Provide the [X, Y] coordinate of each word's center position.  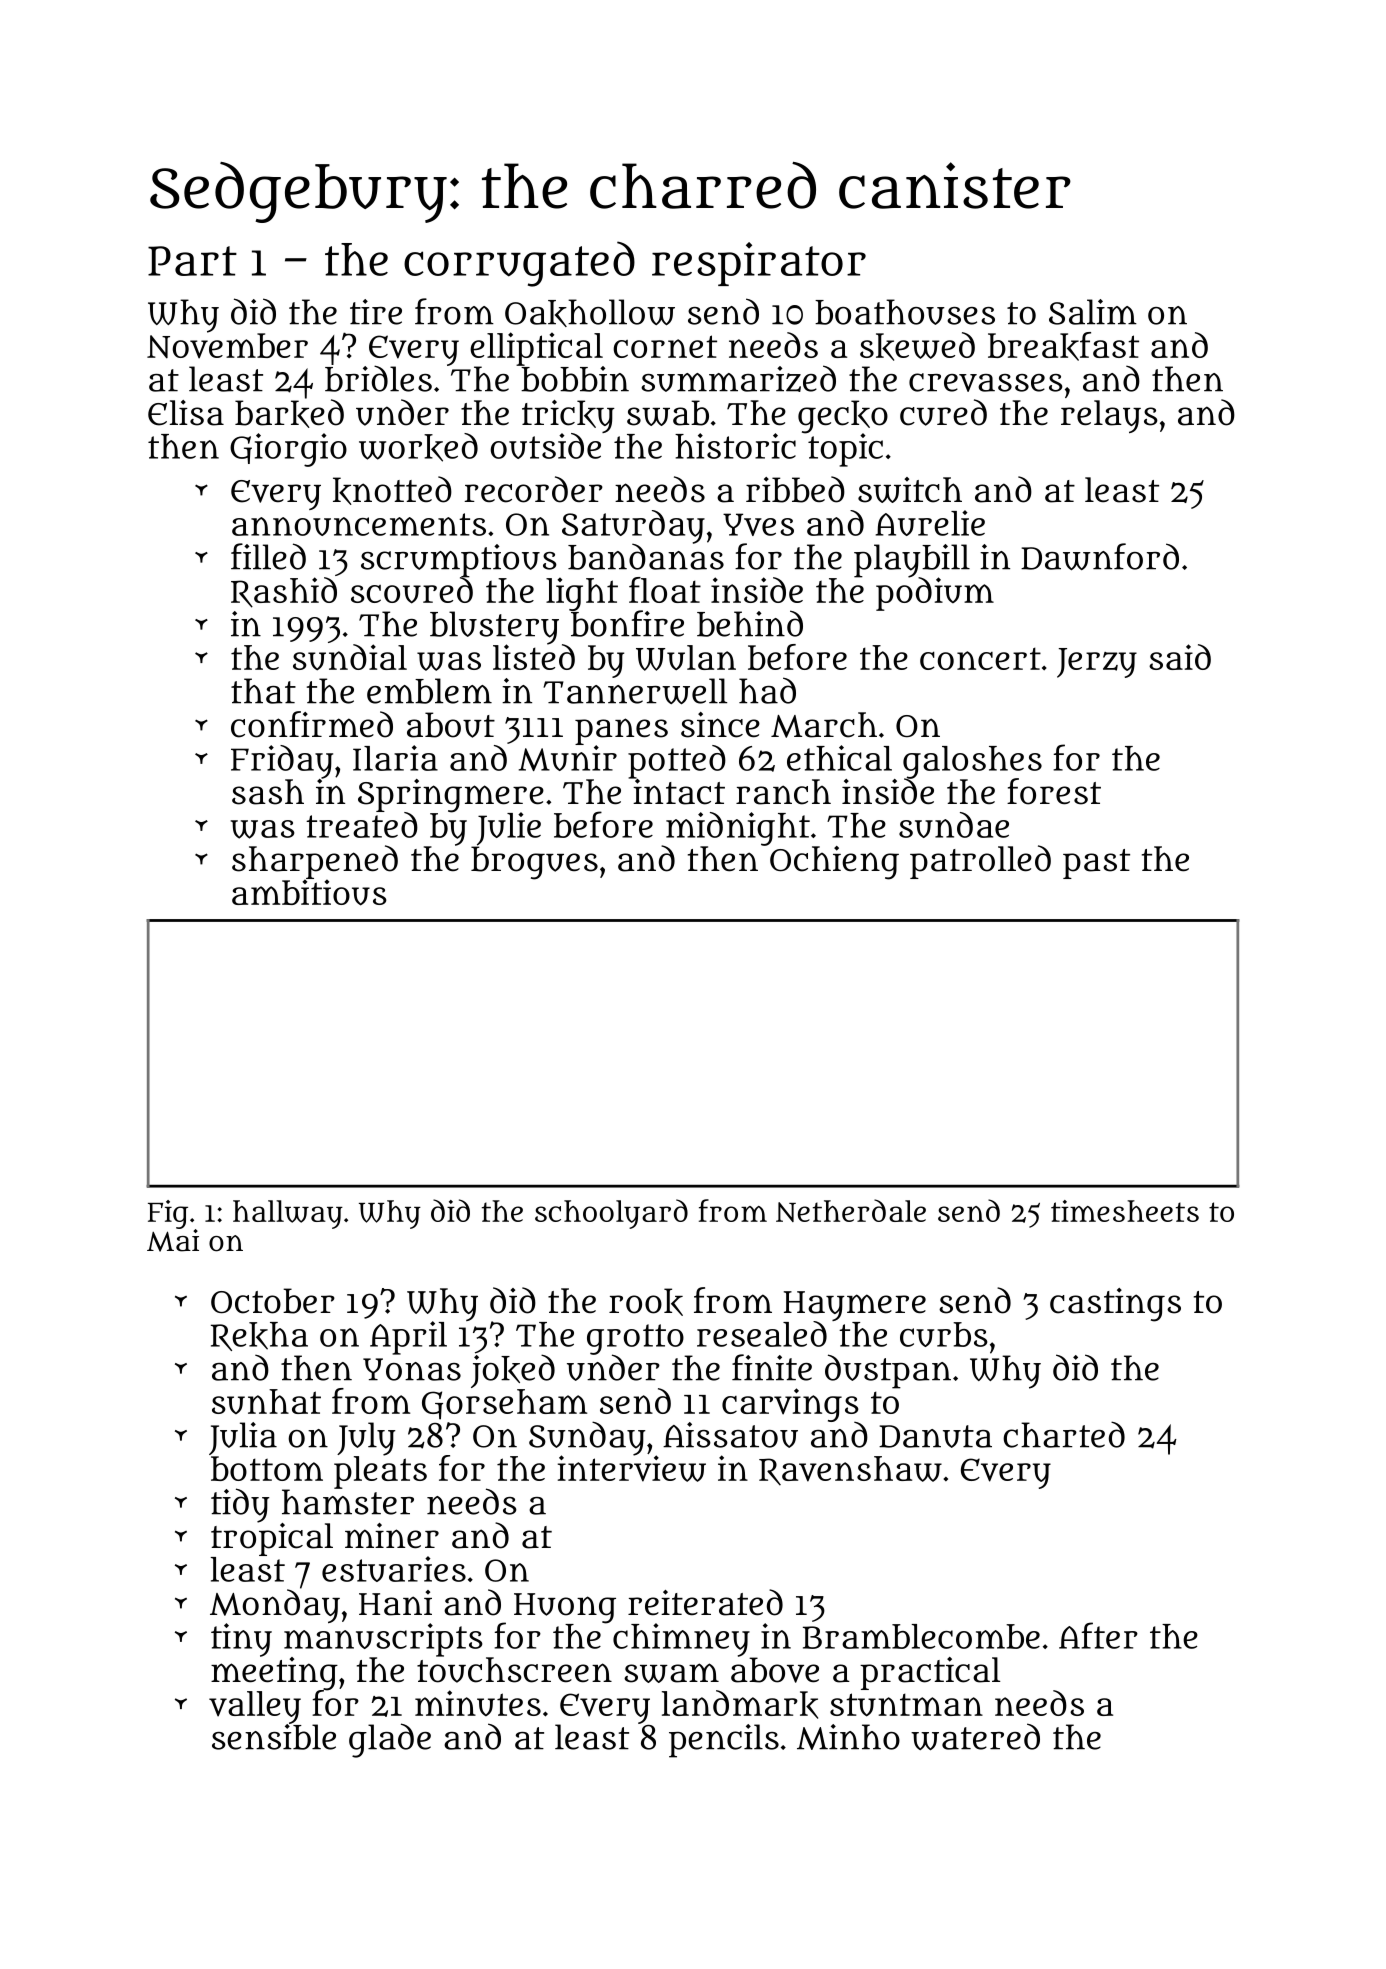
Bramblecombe [921, 1636]
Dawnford [1100, 556]
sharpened [315, 862]
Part [192, 261]
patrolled [980, 862]
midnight [738, 829]
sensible [274, 1737]
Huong [565, 1608]
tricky [568, 416]
